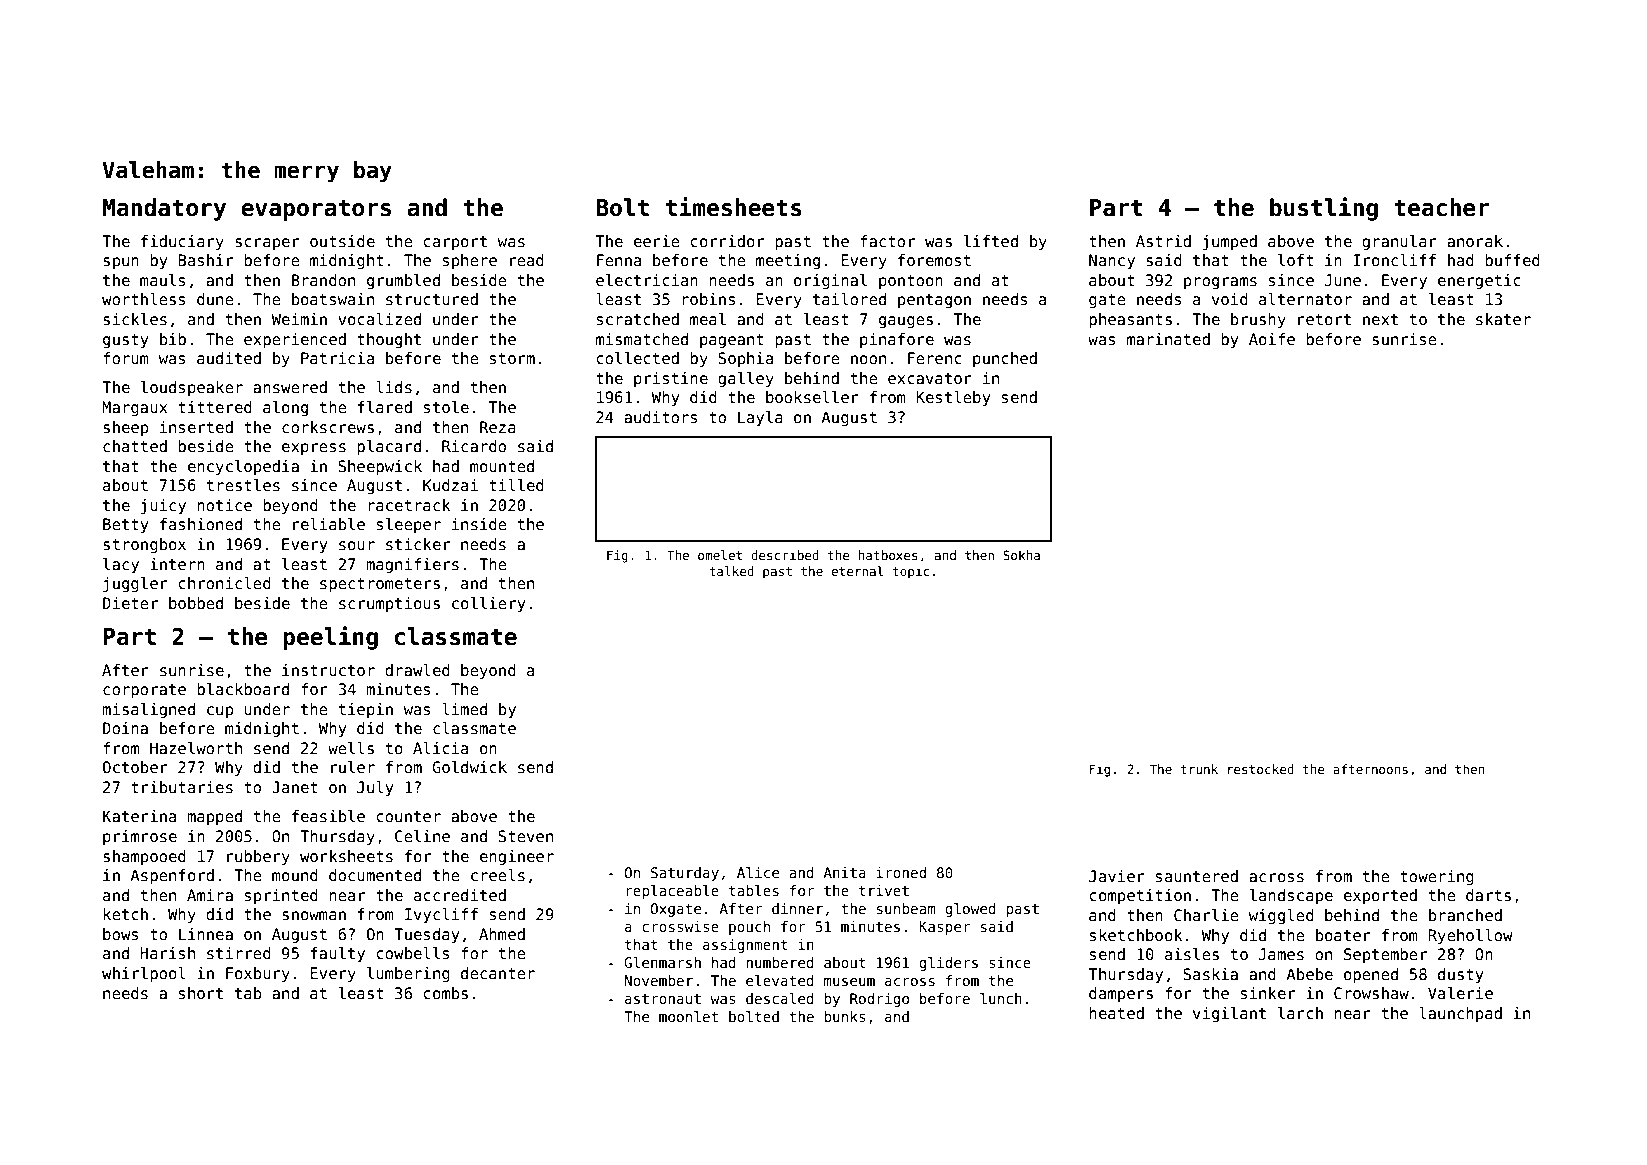 This image has width=1647, height=1165. What do you see at coordinates (469, 767) in the image?
I see `Goldwick` at bounding box center [469, 767].
